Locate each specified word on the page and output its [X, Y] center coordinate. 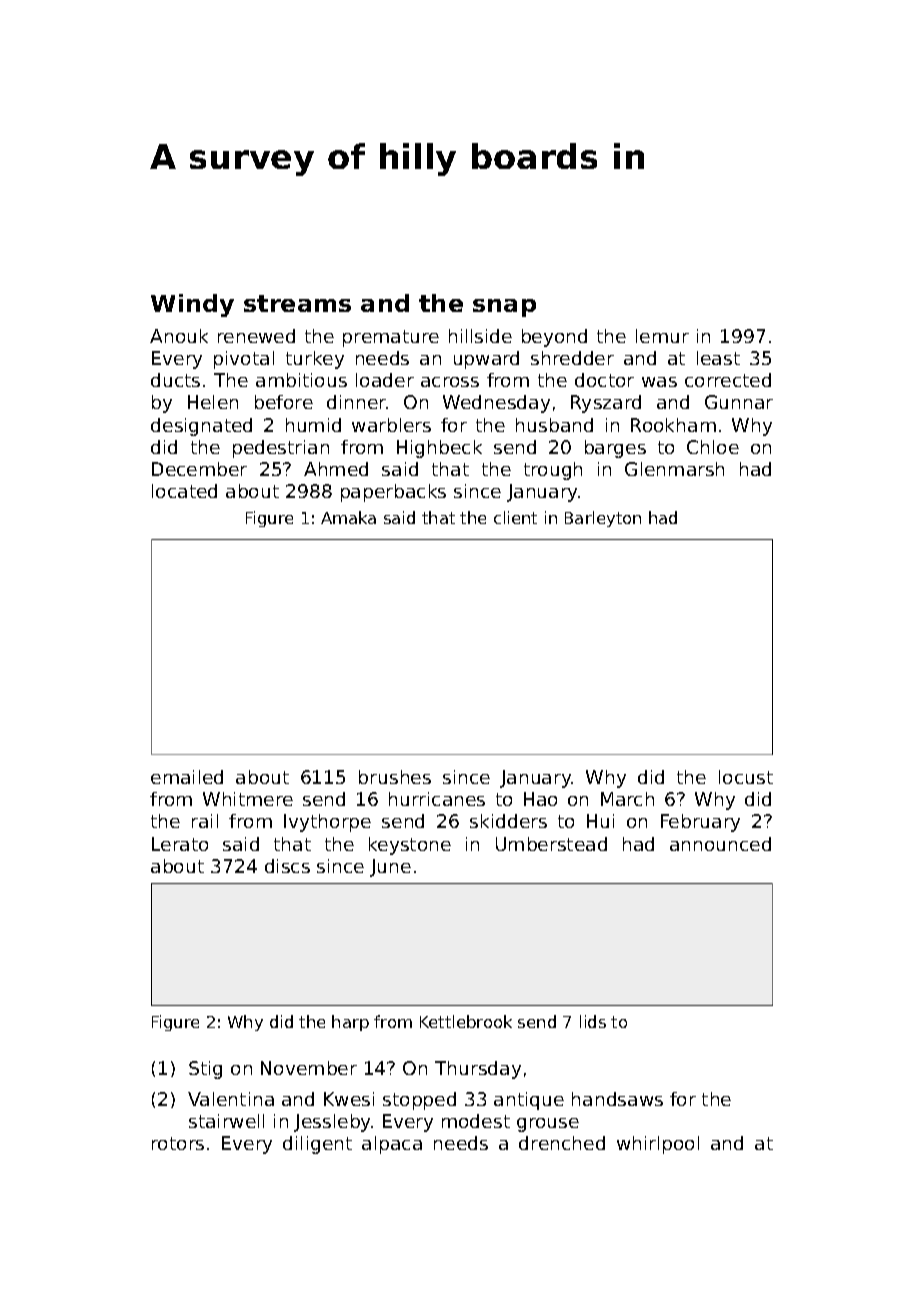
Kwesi [349, 1099]
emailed [187, 777]
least [718, 358]
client [515, 517]
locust [746, 777]
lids [593, 1021]
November [309, 1068]
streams [297, 303]
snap [504, 308]
